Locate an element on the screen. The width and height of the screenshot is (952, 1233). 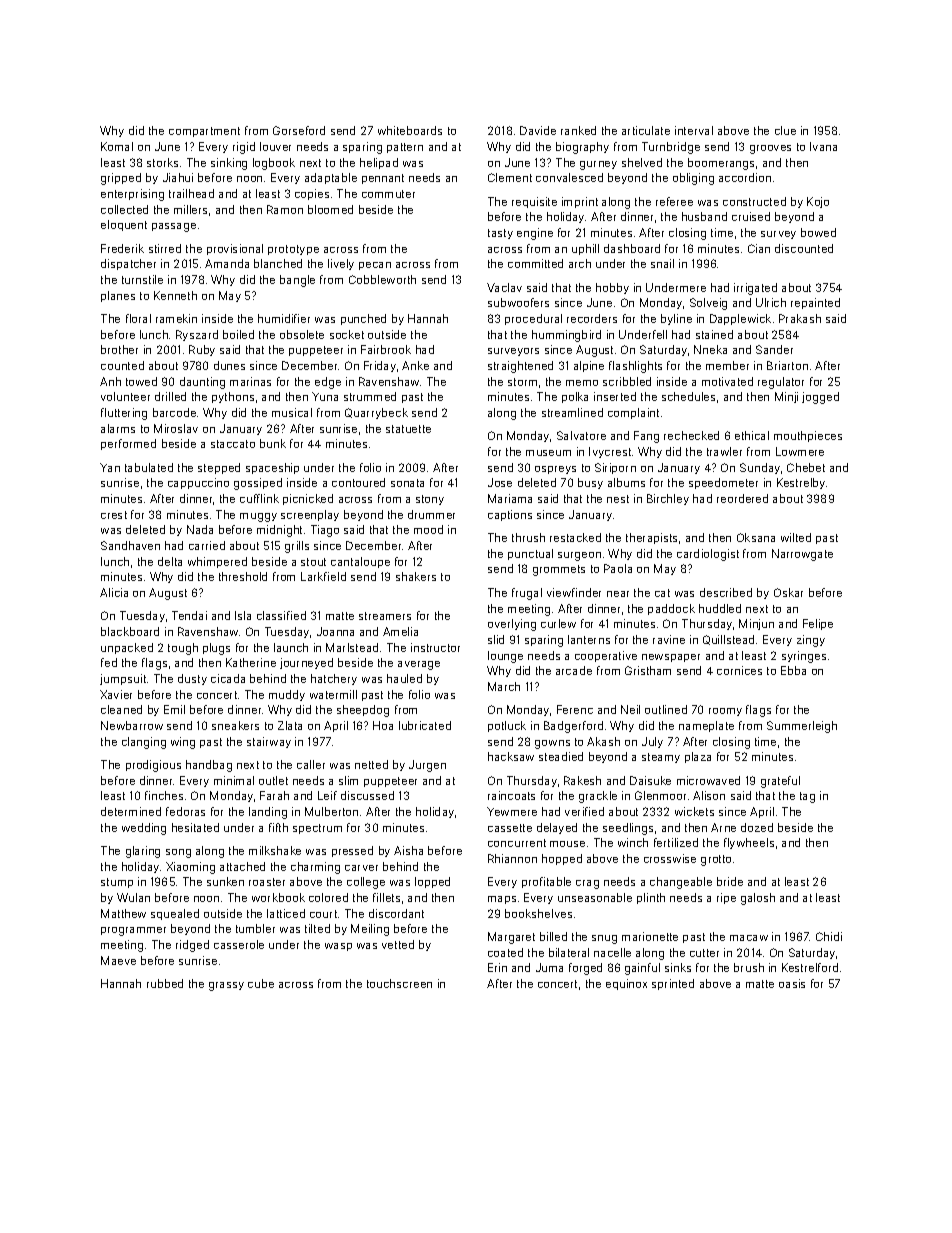
Gorseford is located at coordinates (299, 130).
